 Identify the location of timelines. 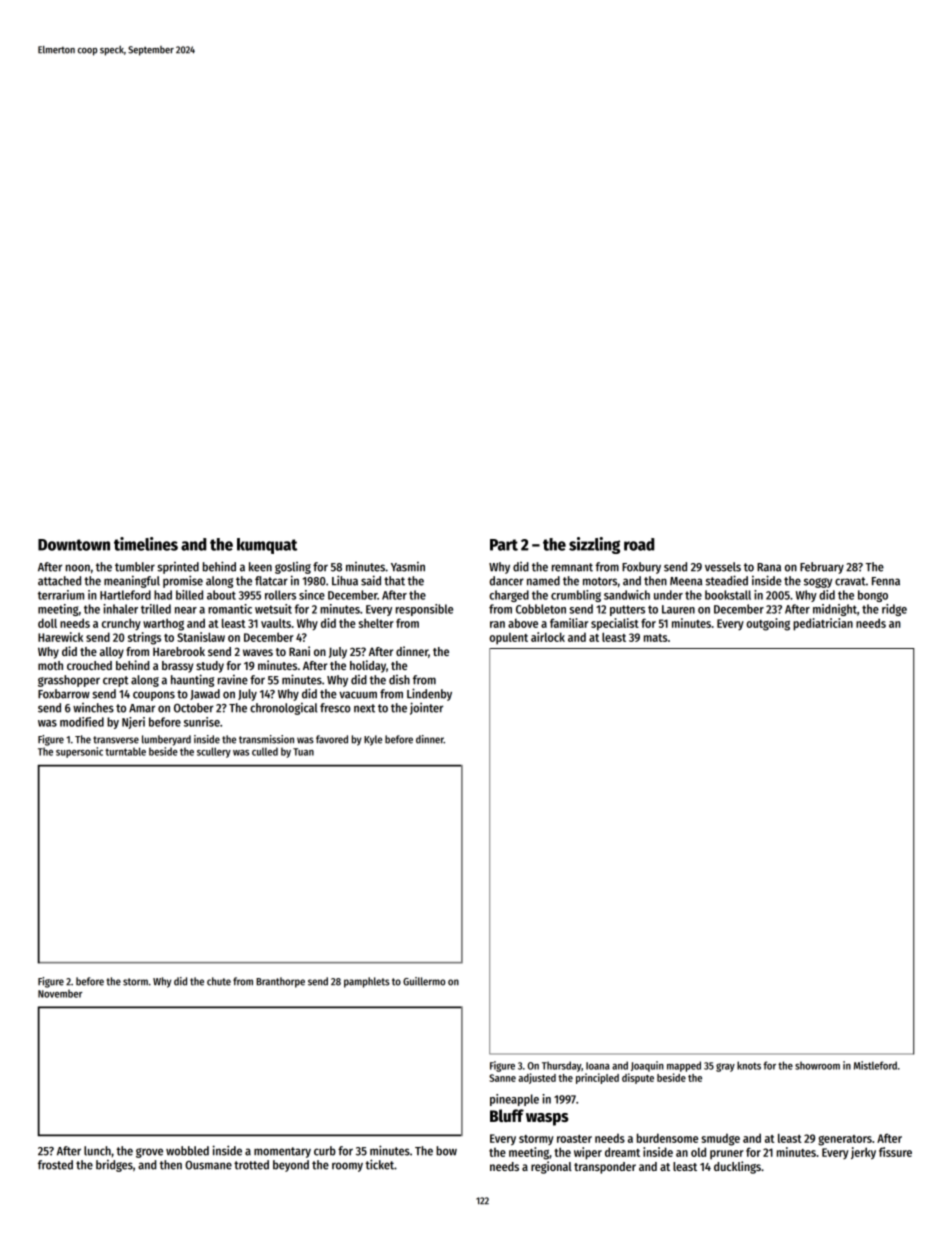
(146, 544).
